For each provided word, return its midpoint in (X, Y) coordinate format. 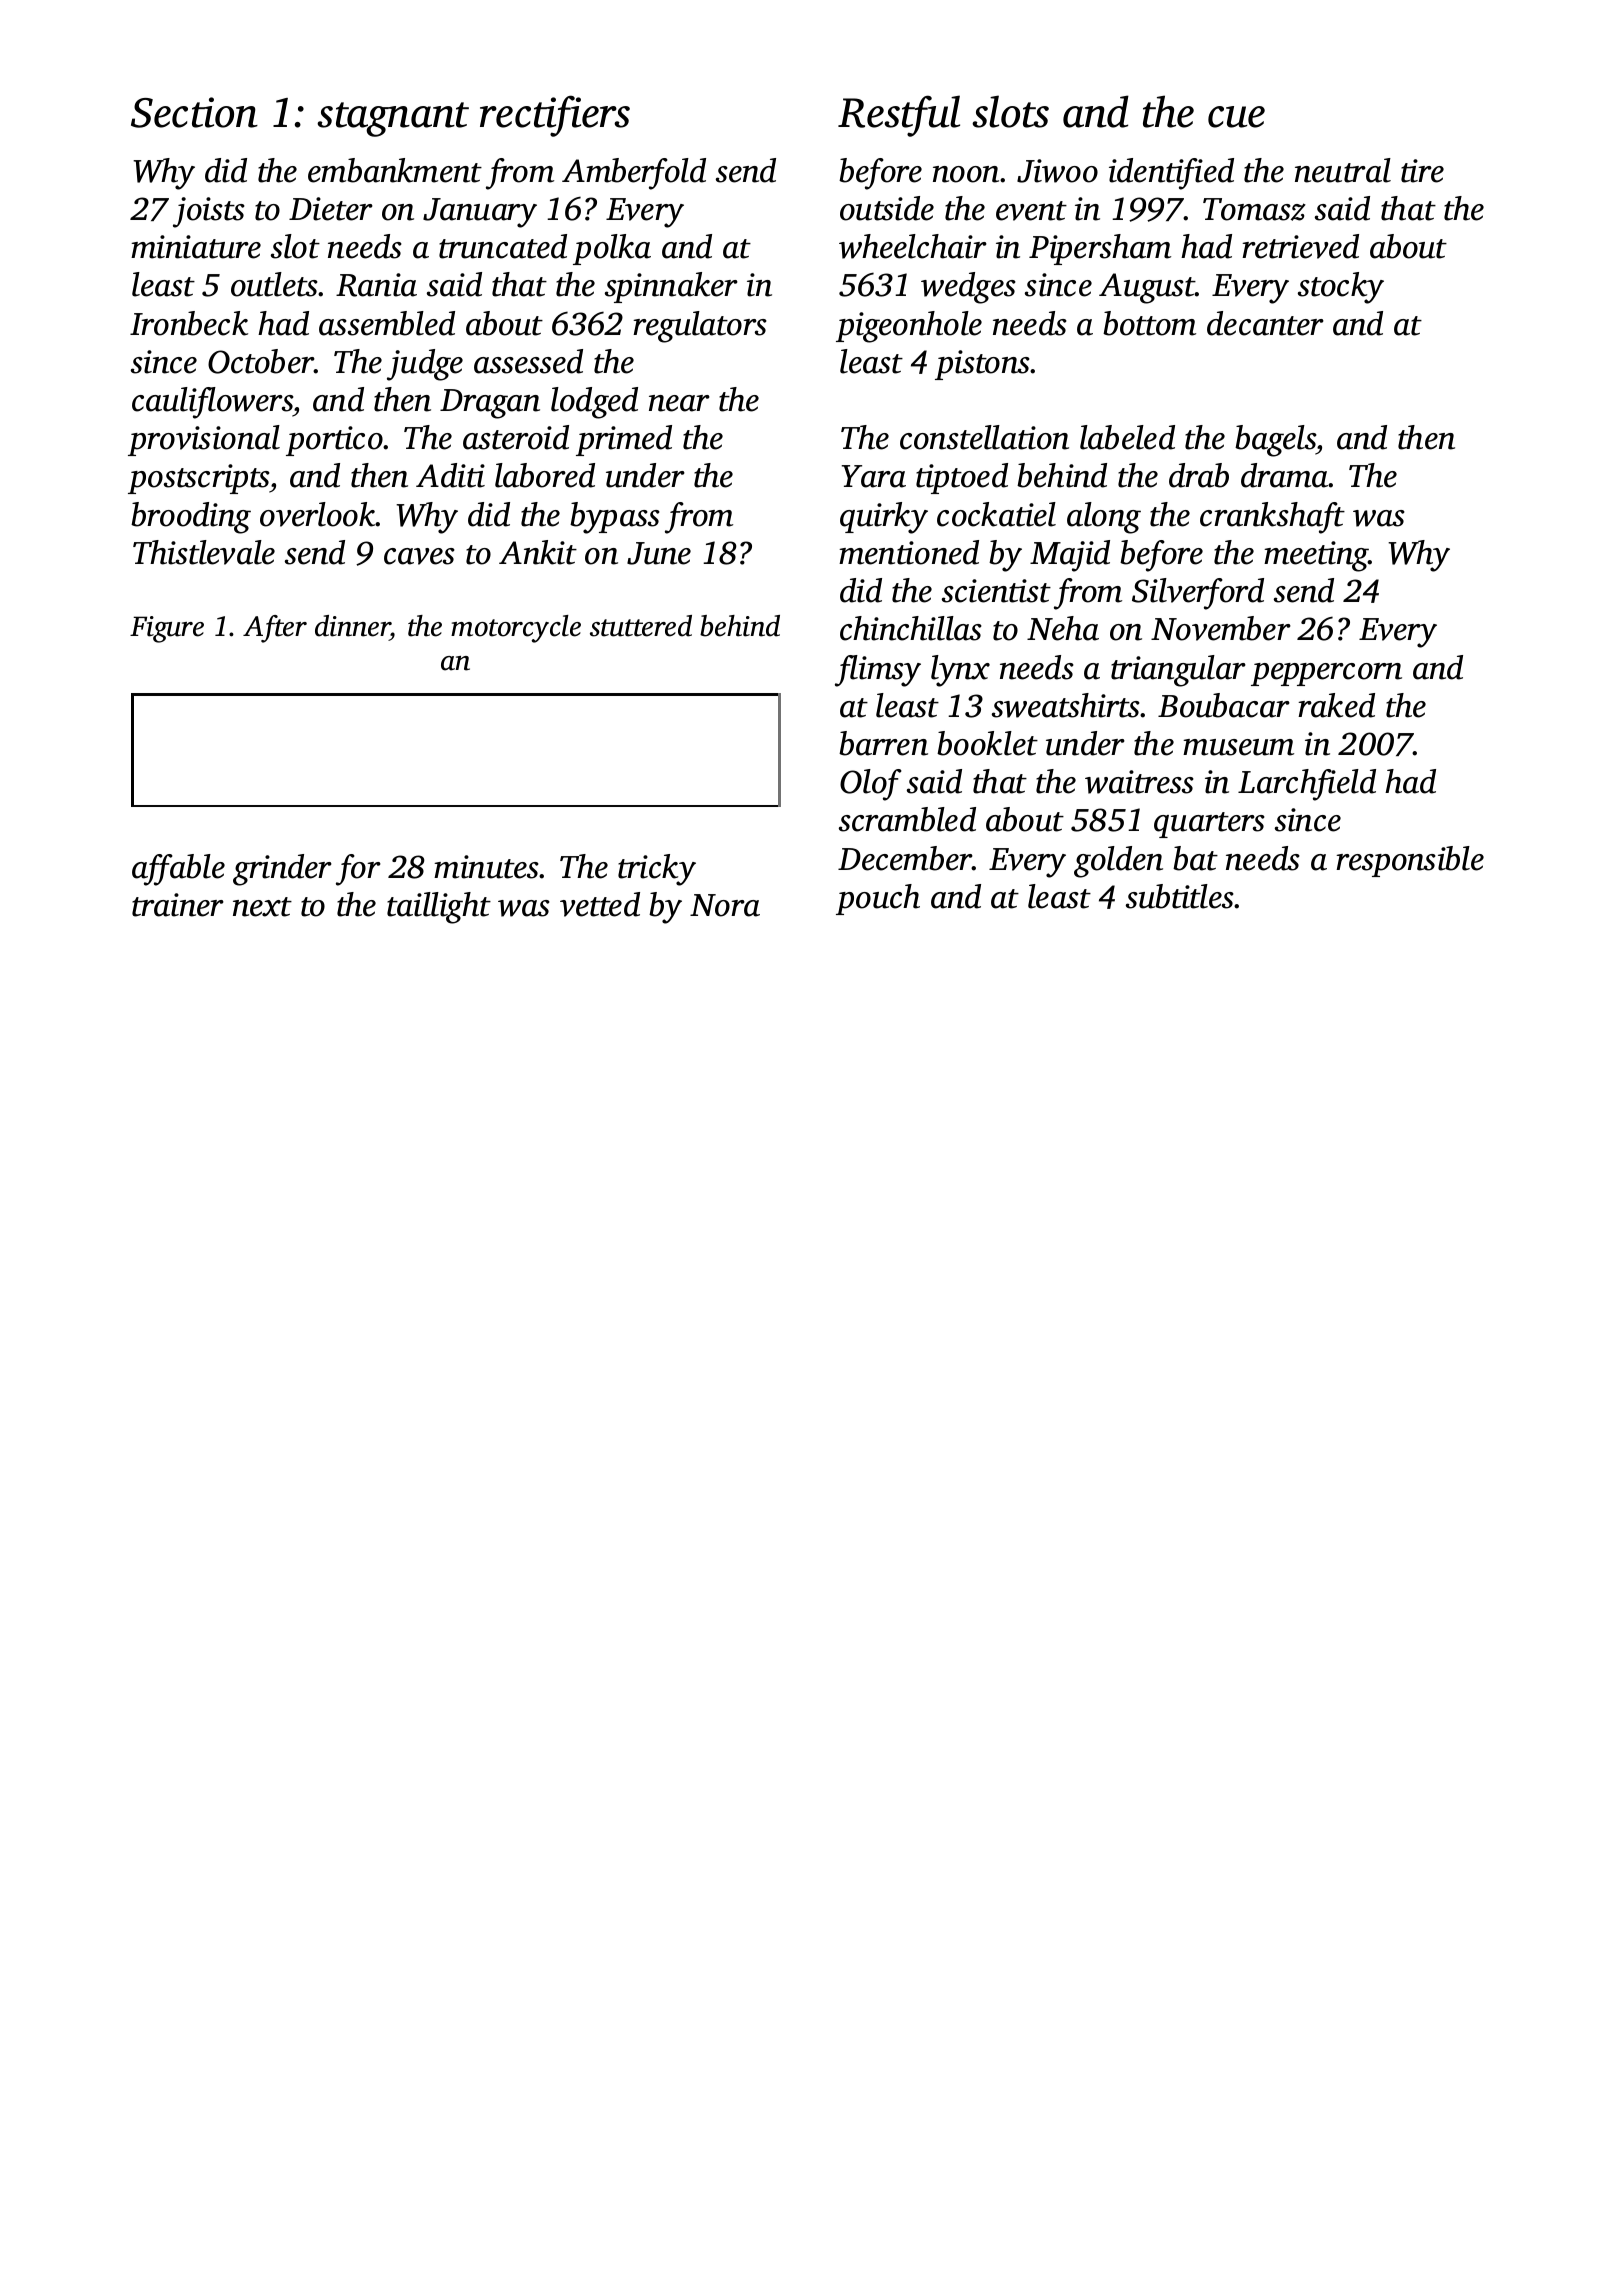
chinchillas (911, 628)
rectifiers (555, 116)
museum (1238, 747)
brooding (191, 518)
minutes (486, 867)
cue (1236, 117)
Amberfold (634, 174)
